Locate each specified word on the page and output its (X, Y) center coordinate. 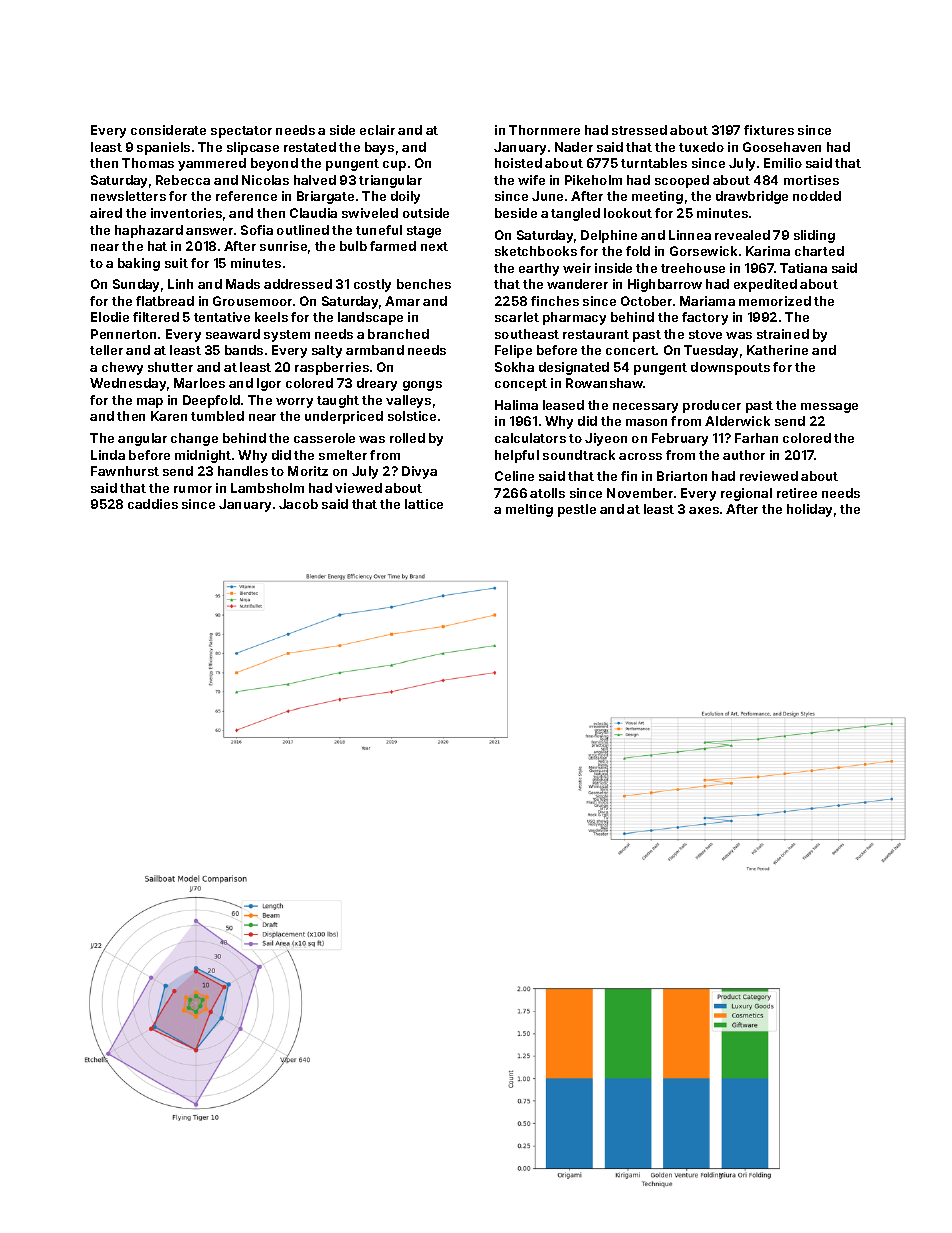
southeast (527, 334)
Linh (180, 284)
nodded (817, 196)
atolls (547, 493)
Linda (108, 455)
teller (106, 350)
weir (577, 268)
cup (394, 166)
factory (705, 318)
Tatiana (803, 268)
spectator (241, 132)
